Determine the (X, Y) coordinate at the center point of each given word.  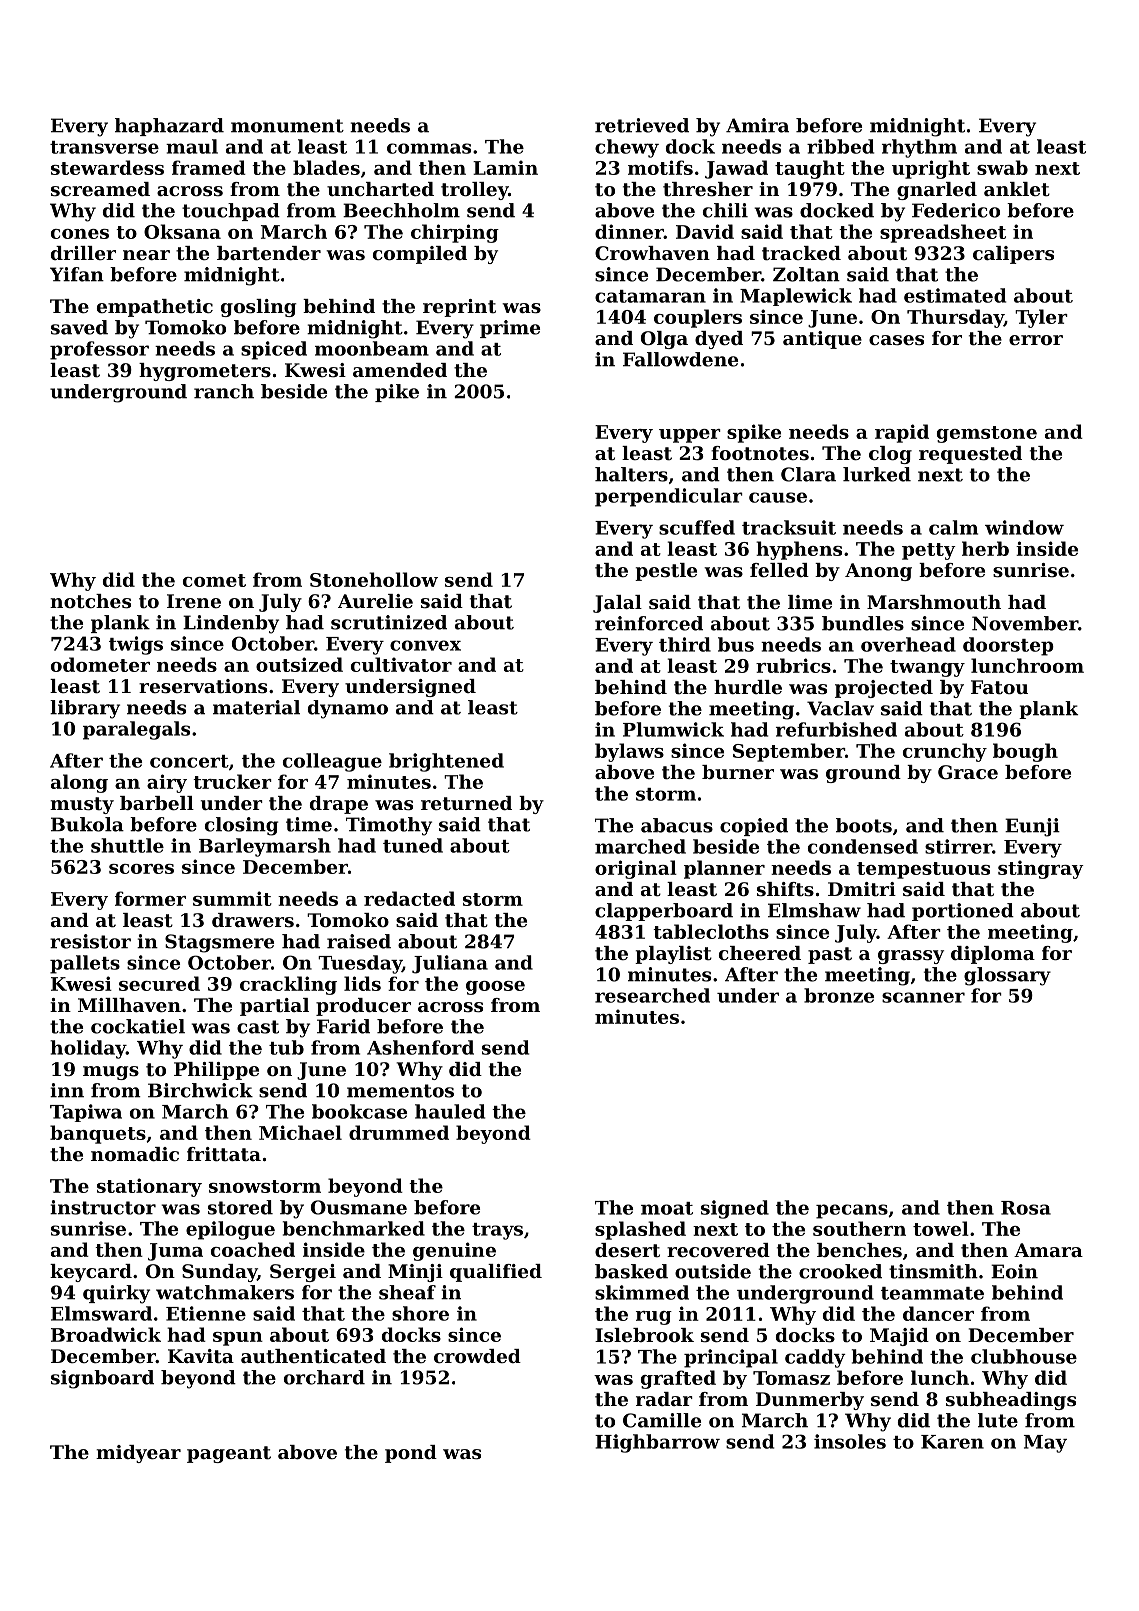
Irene (194, 601)
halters (631, 474)
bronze (839, 995)
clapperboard (664, 912)
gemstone (987, 434)
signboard (102, 1379)
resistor (90, 941)
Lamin (505, 167)
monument (287, 126)
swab (1002, 167)
